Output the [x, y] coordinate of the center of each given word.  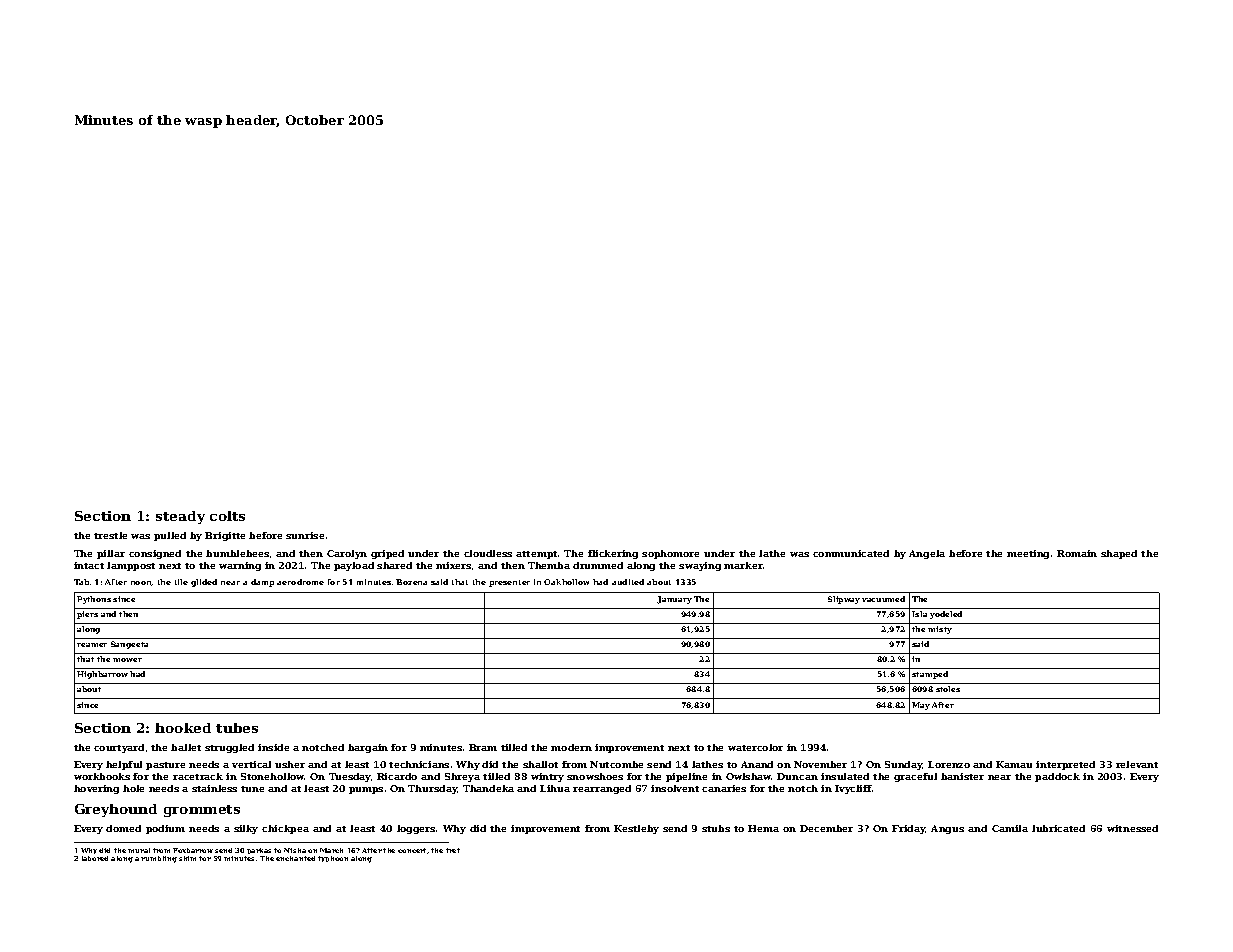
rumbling [159, 859]
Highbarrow [102, 675]
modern [571, 747]
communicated [851, 553]
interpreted [1065, 765]
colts [227, 516]
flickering [613, 554]
